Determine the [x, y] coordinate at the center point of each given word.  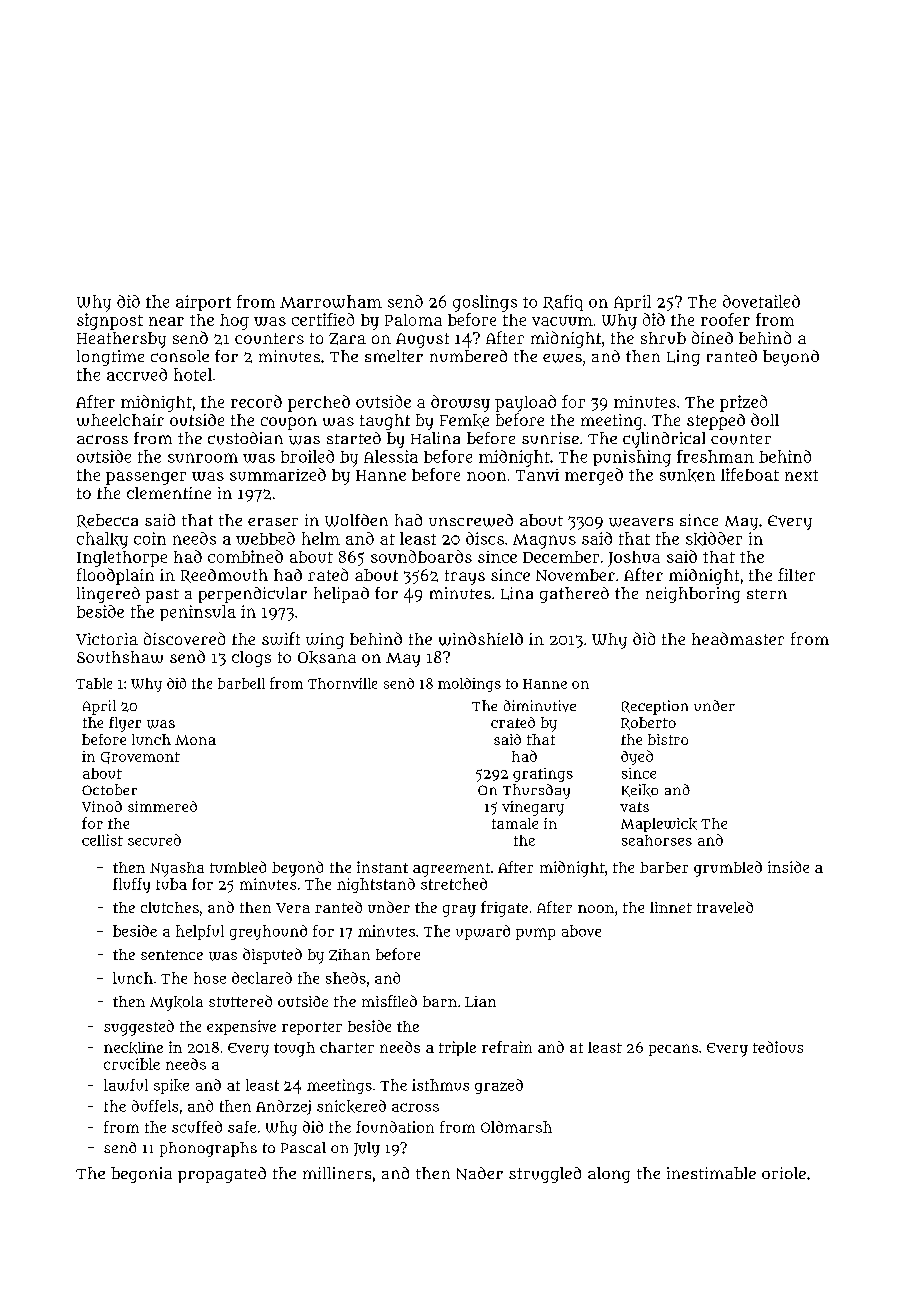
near [166, 321]
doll [765, 419]
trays [465, 577]
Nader [480, 1173]
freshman [715, 456]
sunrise [550, 438]
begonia [141, 1175]
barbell [241, 683]
